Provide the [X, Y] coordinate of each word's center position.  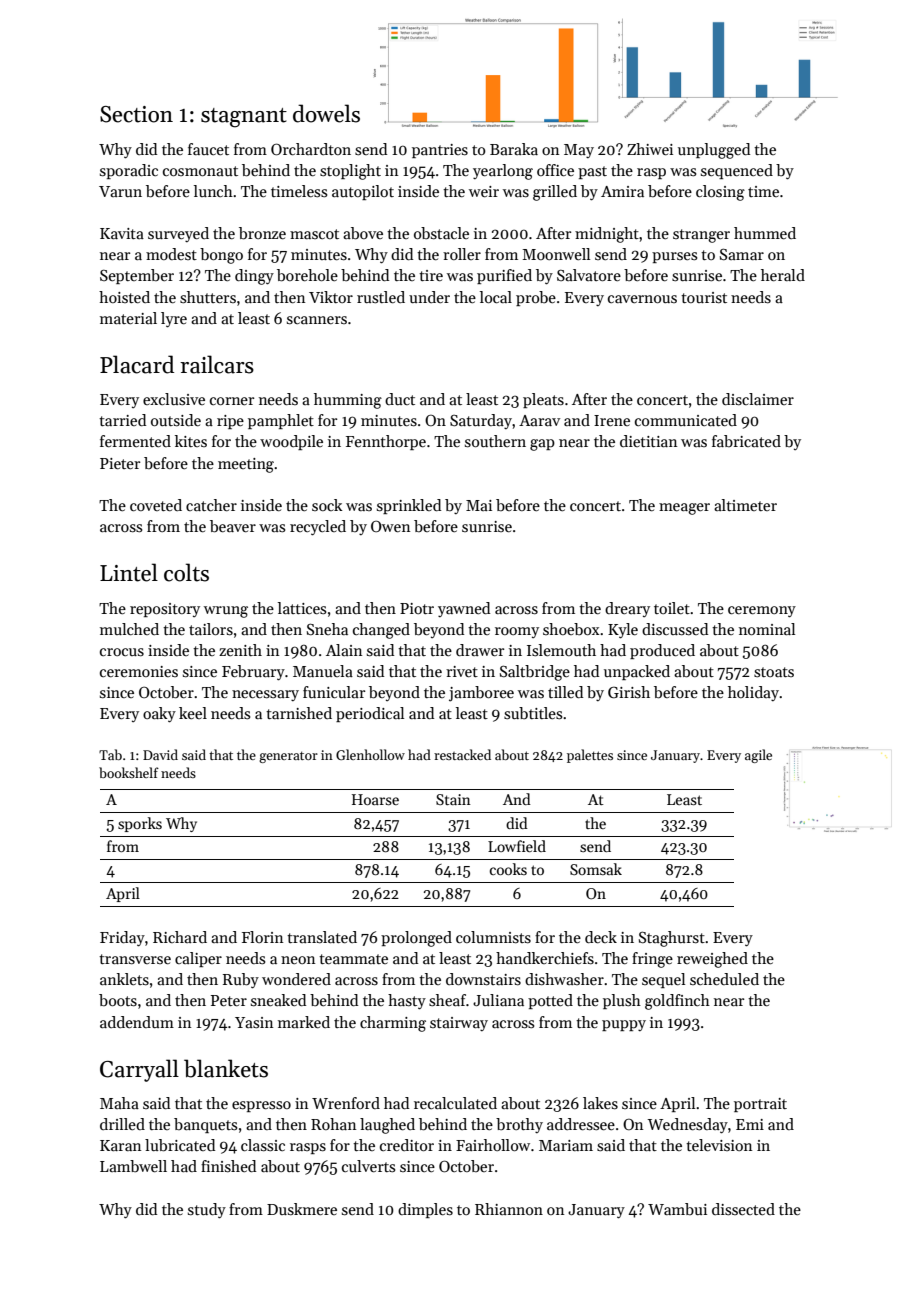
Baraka [514, 149]
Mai [479, 505]
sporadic [129, 171]
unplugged [714, 151]
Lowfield [517, 846]
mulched [129, 629]
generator [288, 757]
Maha [119, 1103]
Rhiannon [509, 1209]
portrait [760, 1105]
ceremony [762, 612]
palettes [590, 756]
